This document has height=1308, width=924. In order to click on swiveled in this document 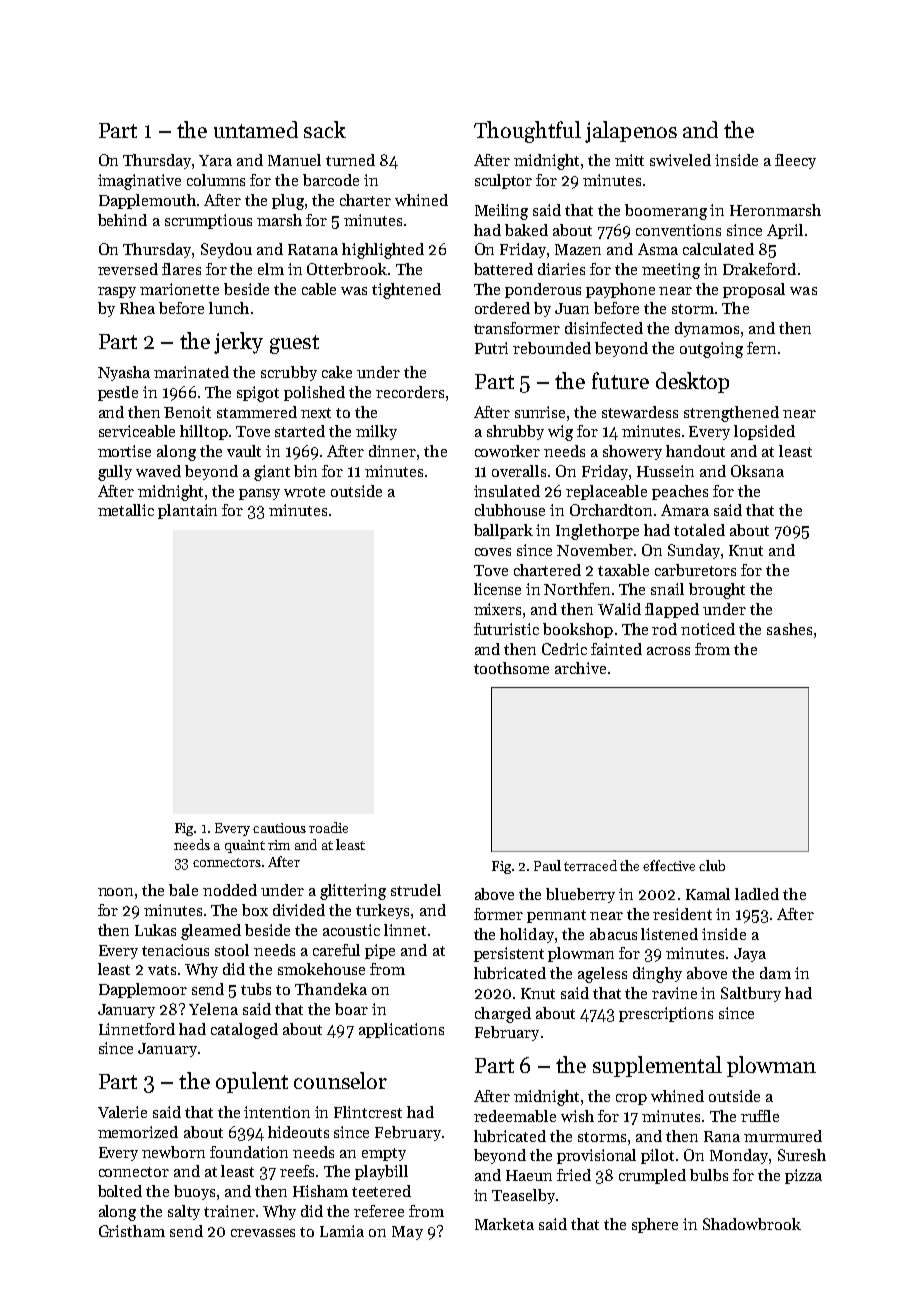, I will do `click(680, 160)`.
